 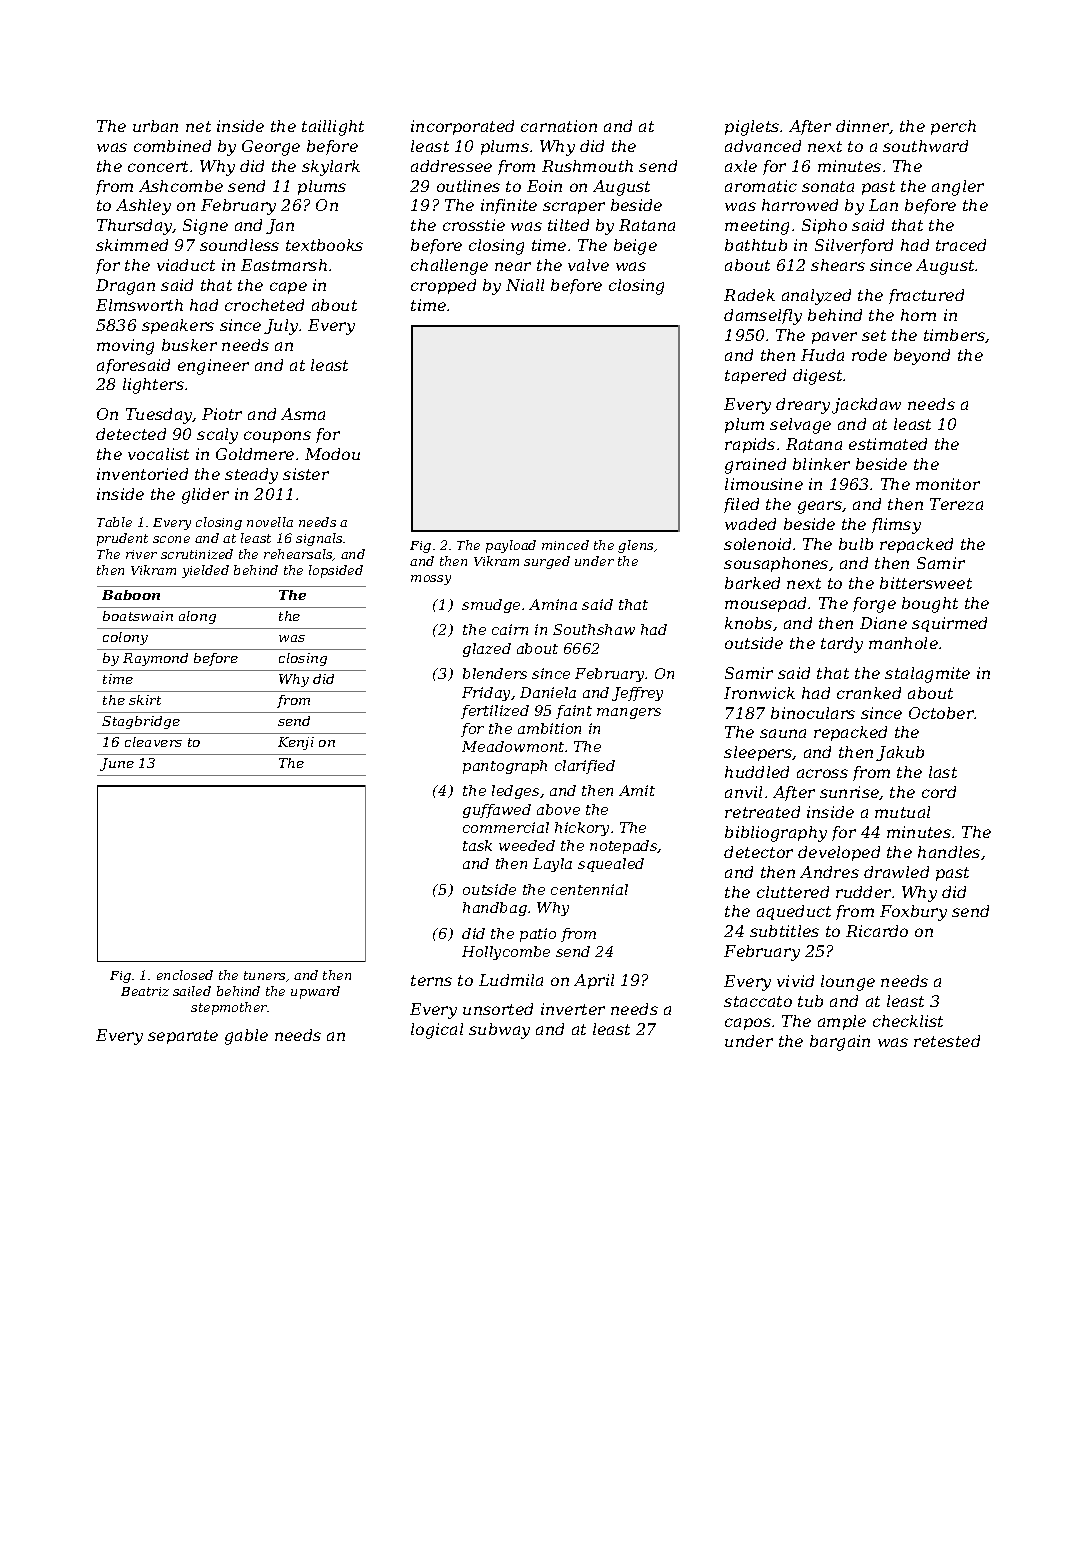 What do you see at coordinates (264, 975) in the image?
I see `tuners` at bounding box center [264, 975].
